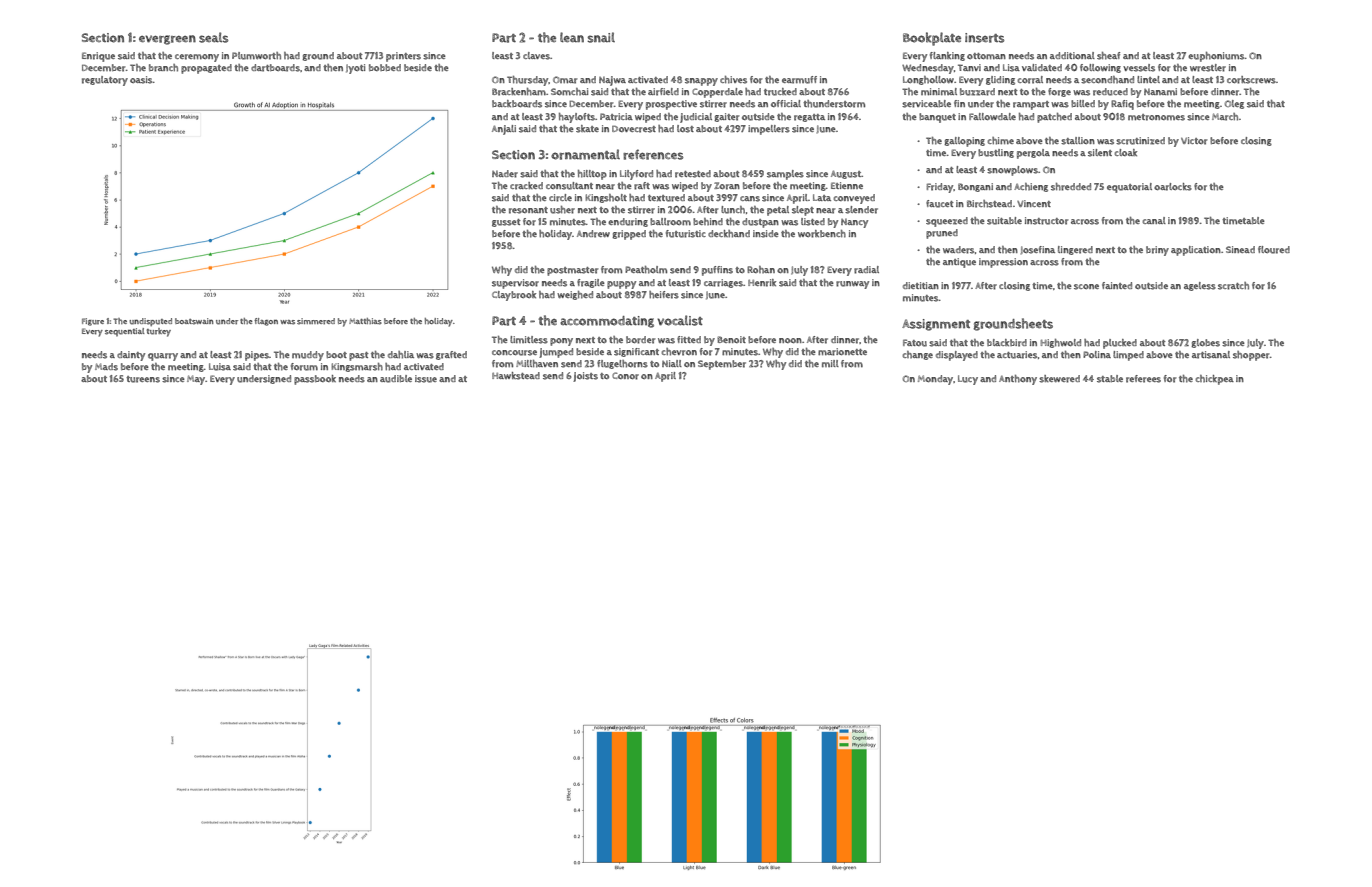 Image resolution: width=1372 pixels, height=887 pixels. What do you see at coordinates (625, 376) in the document?
I see `Conor` at bounding box center [625, 376].
